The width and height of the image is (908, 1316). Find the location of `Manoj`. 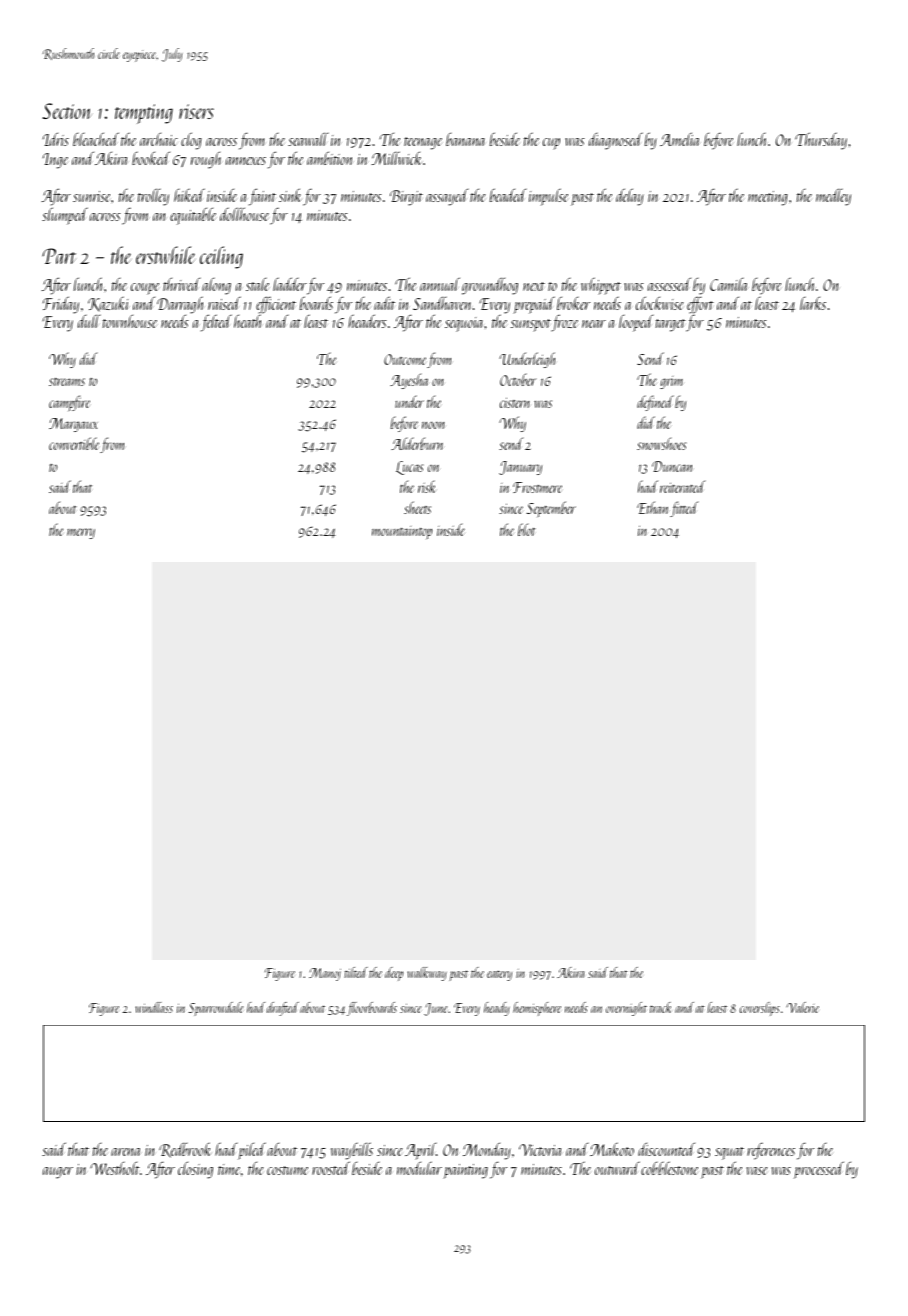

Manoj is located at coordinates (325, 974).
